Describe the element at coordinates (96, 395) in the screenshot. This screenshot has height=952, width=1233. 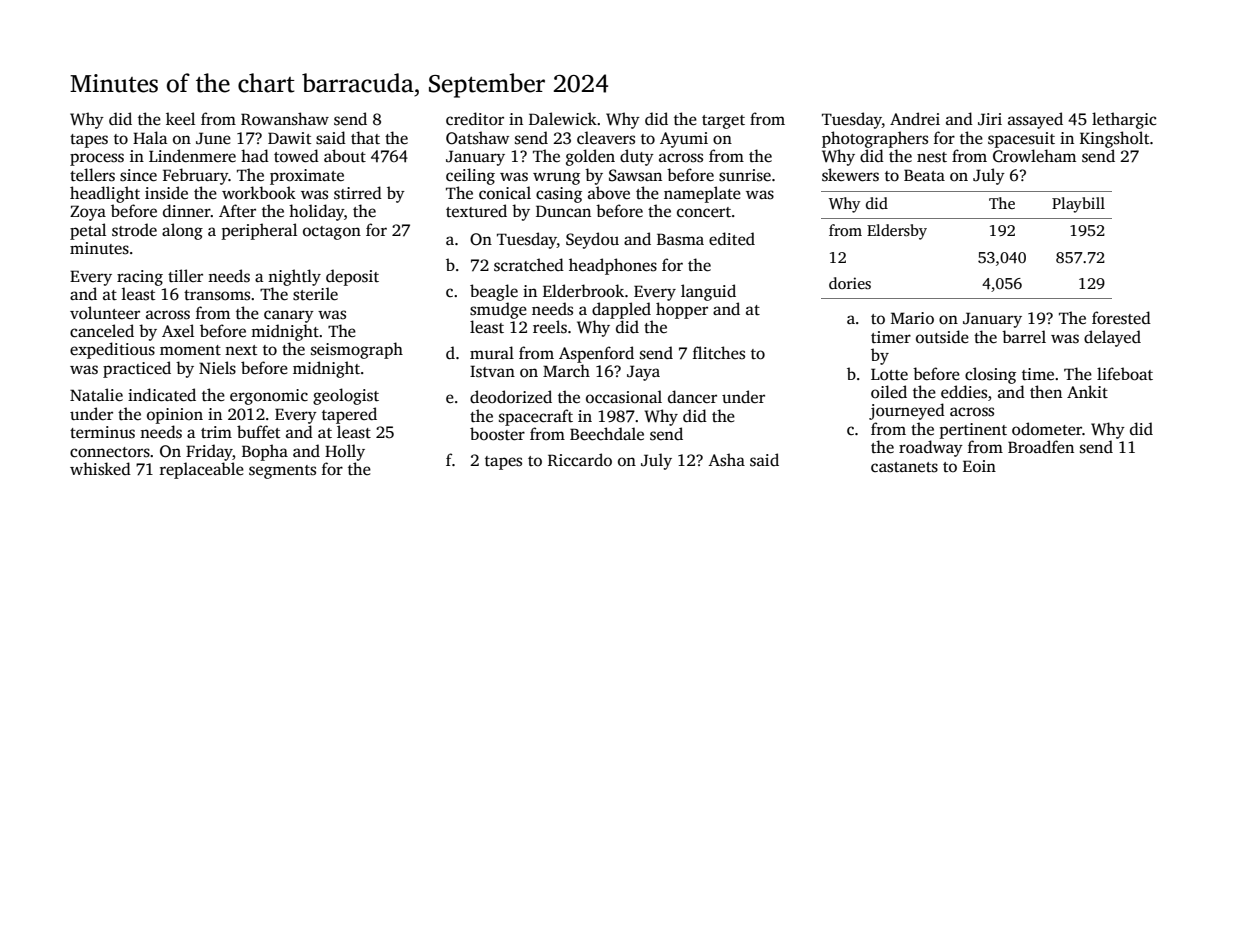
I see `Natalie` at that location.
